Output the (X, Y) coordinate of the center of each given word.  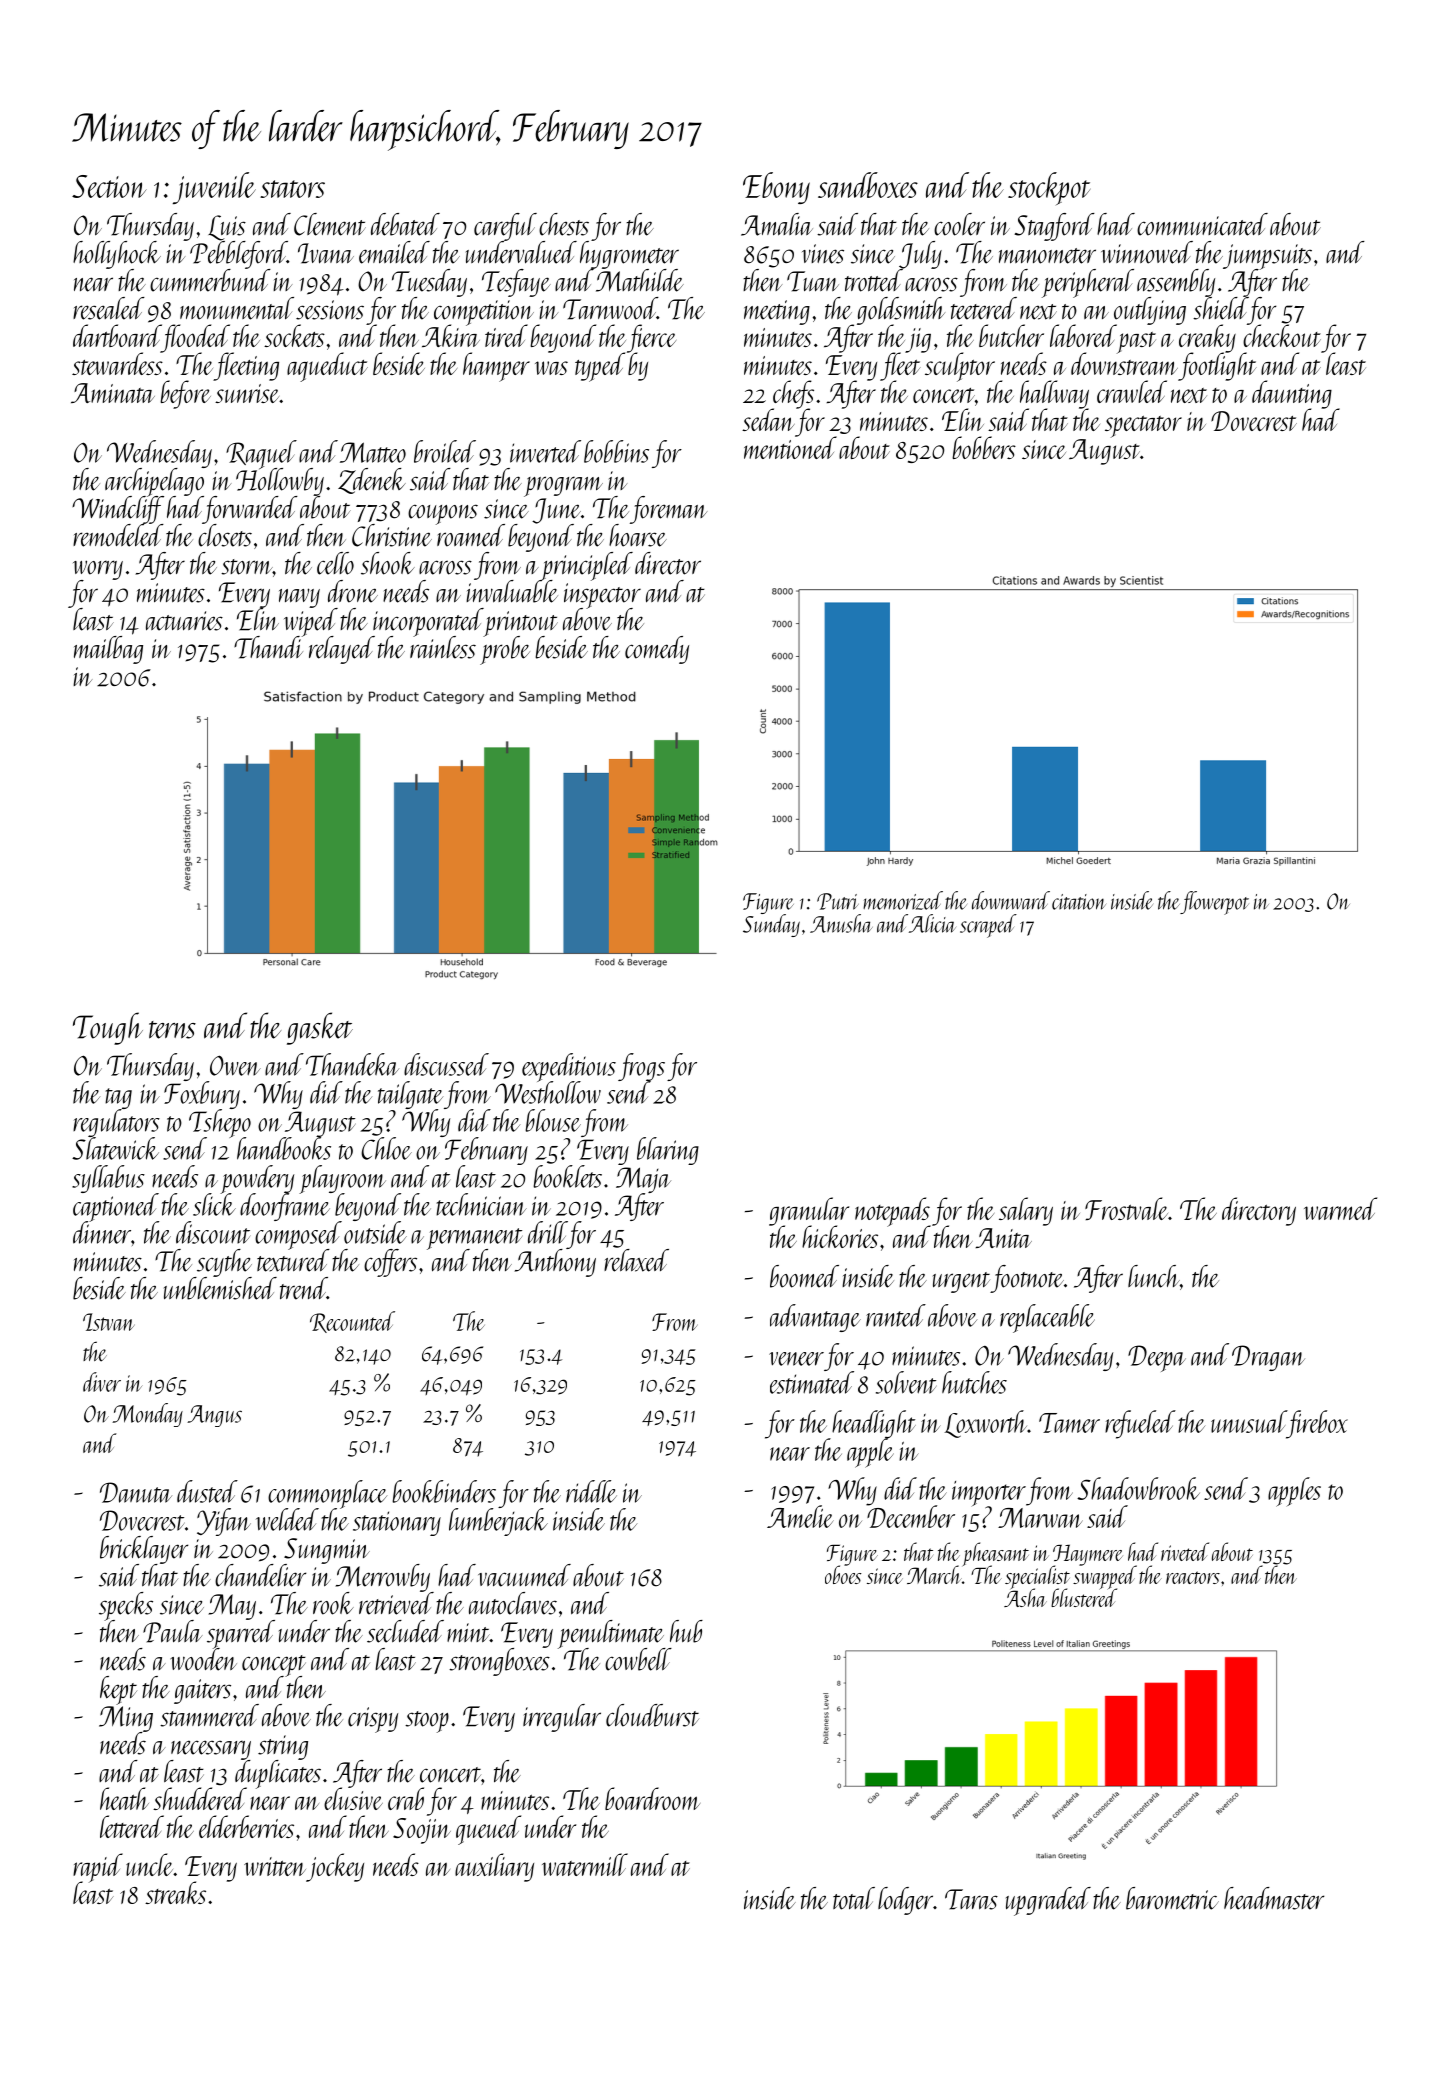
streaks (175, 1892)
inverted (545, 451)
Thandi (268, 647)
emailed (394, 252)
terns (172, 1030)
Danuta (136, 1492)
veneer (796, 1359)
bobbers (984, 447)
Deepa (1157, 1358)
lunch (1154, 1276)
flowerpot (1214, 903)
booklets (567, 1176)
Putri (838, 901)
